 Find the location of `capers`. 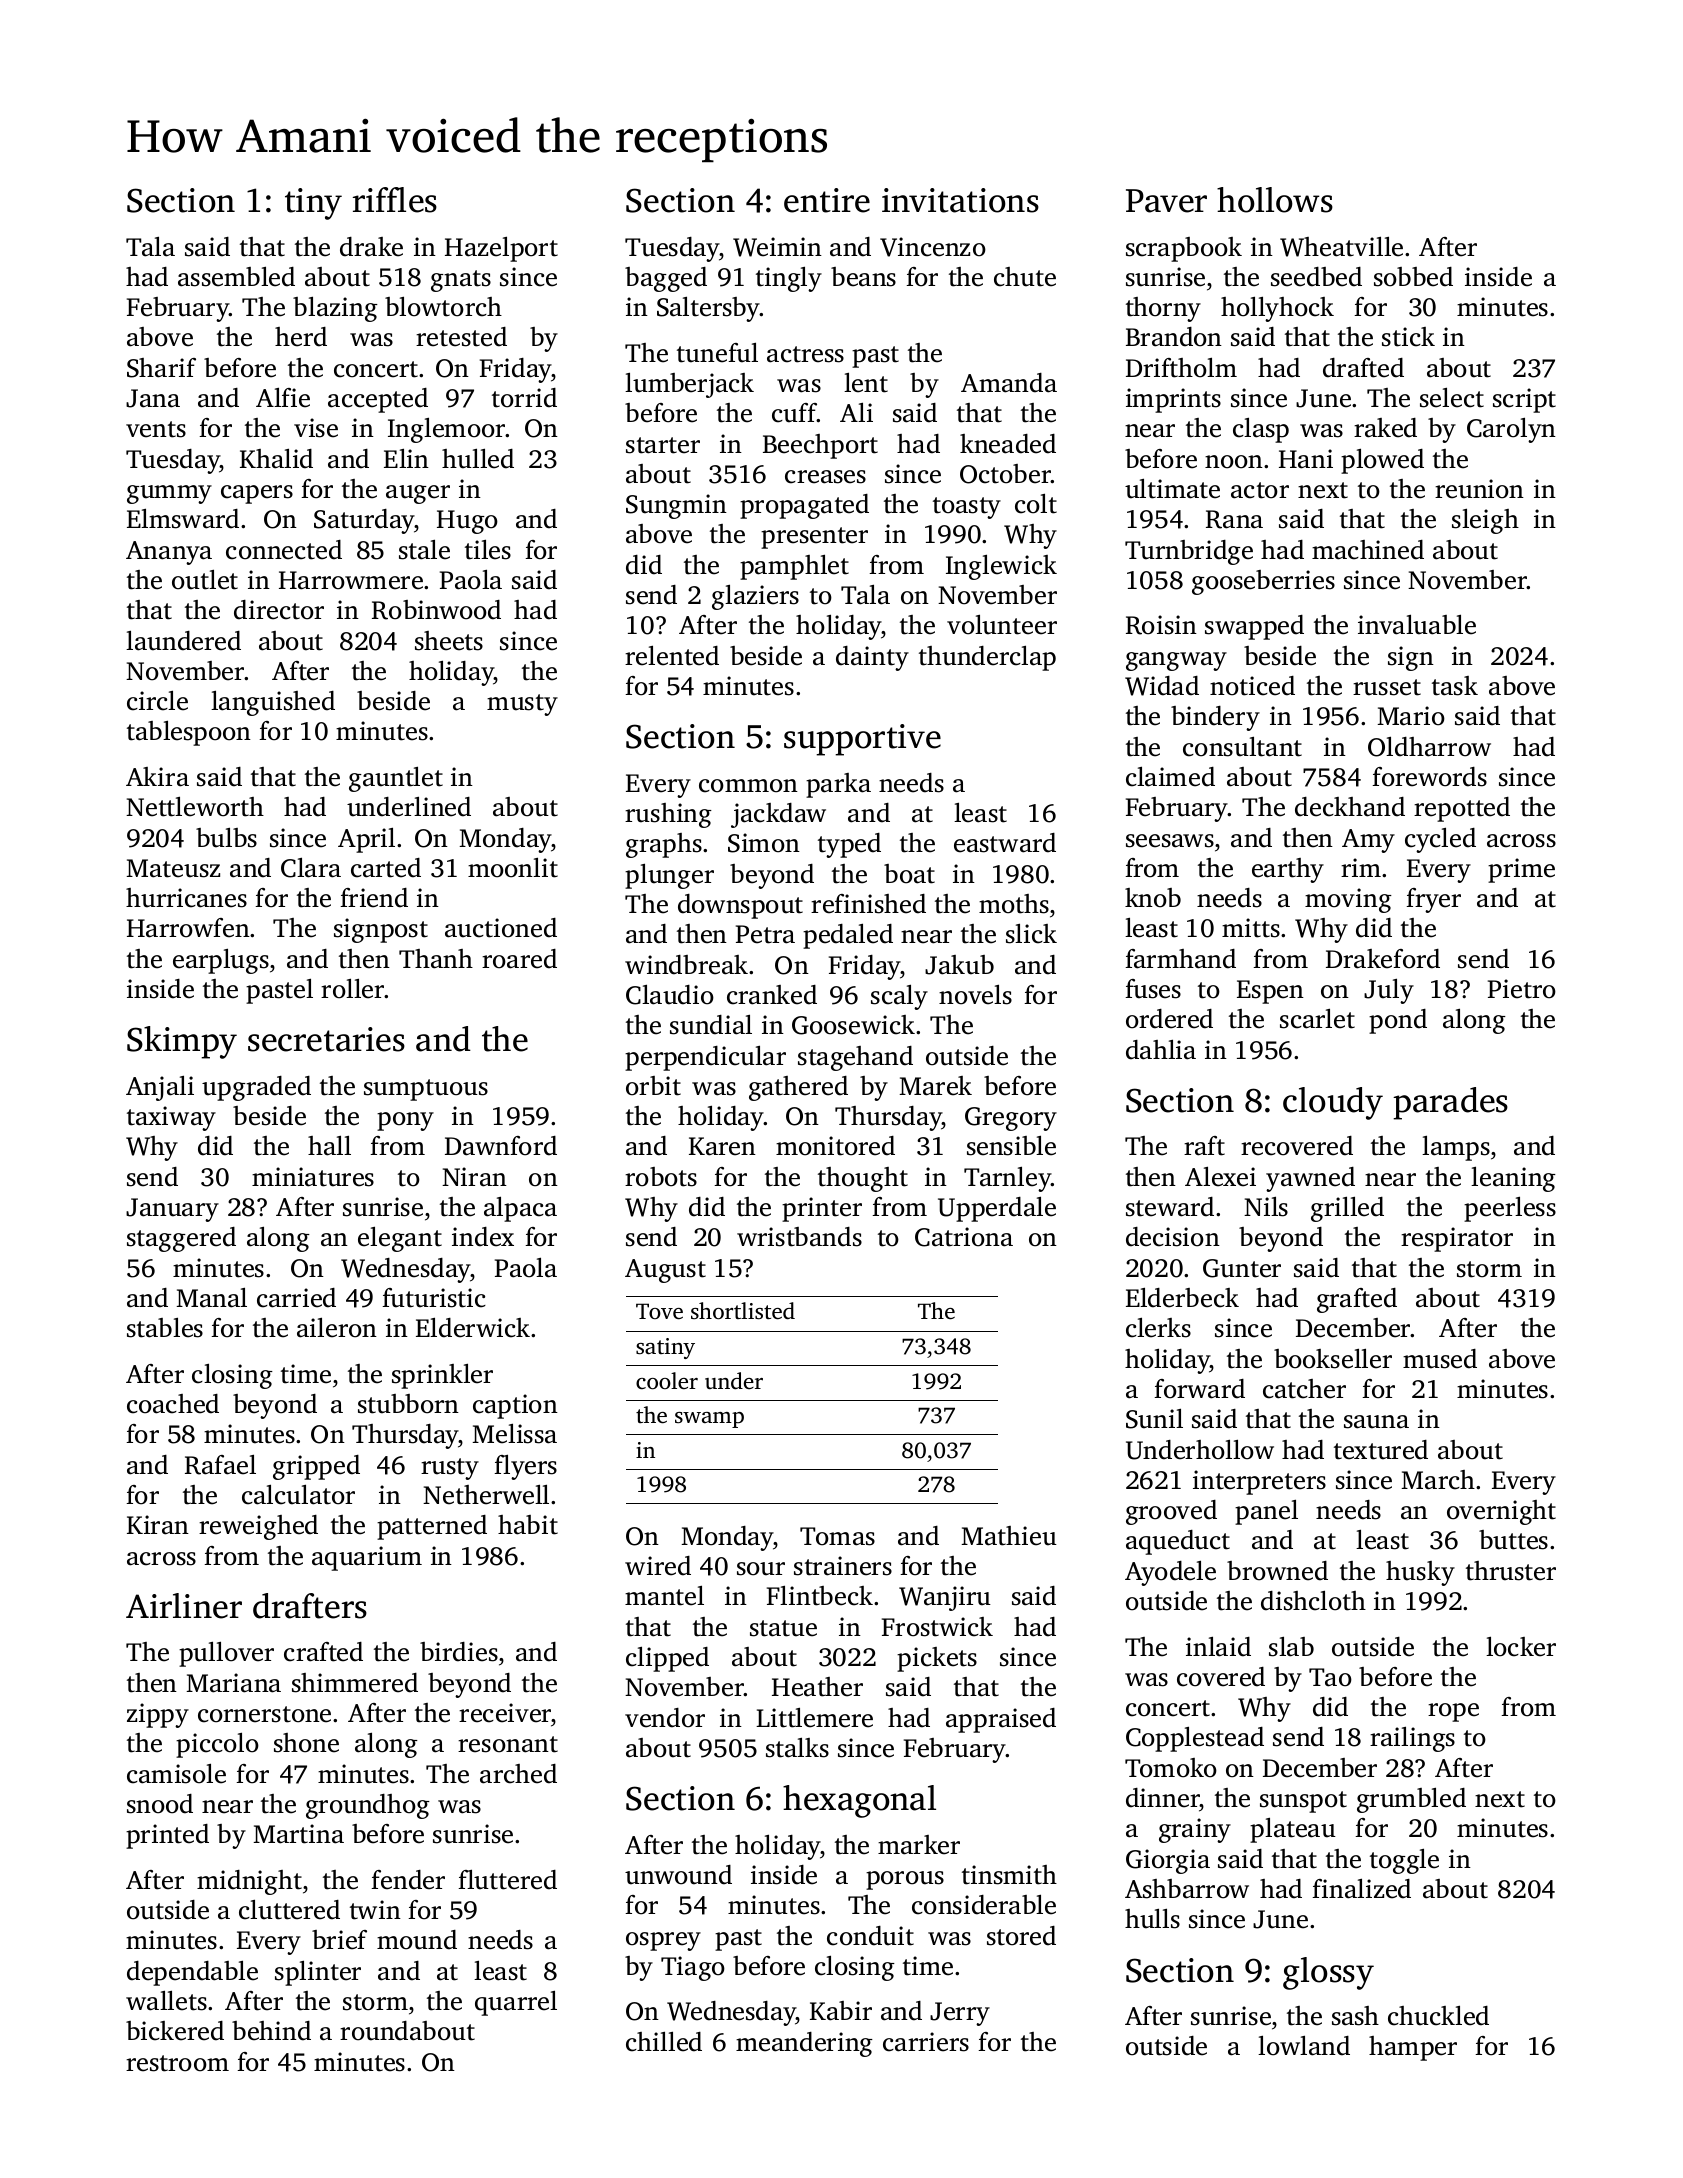

capers is located at coordinates (257, 494).
